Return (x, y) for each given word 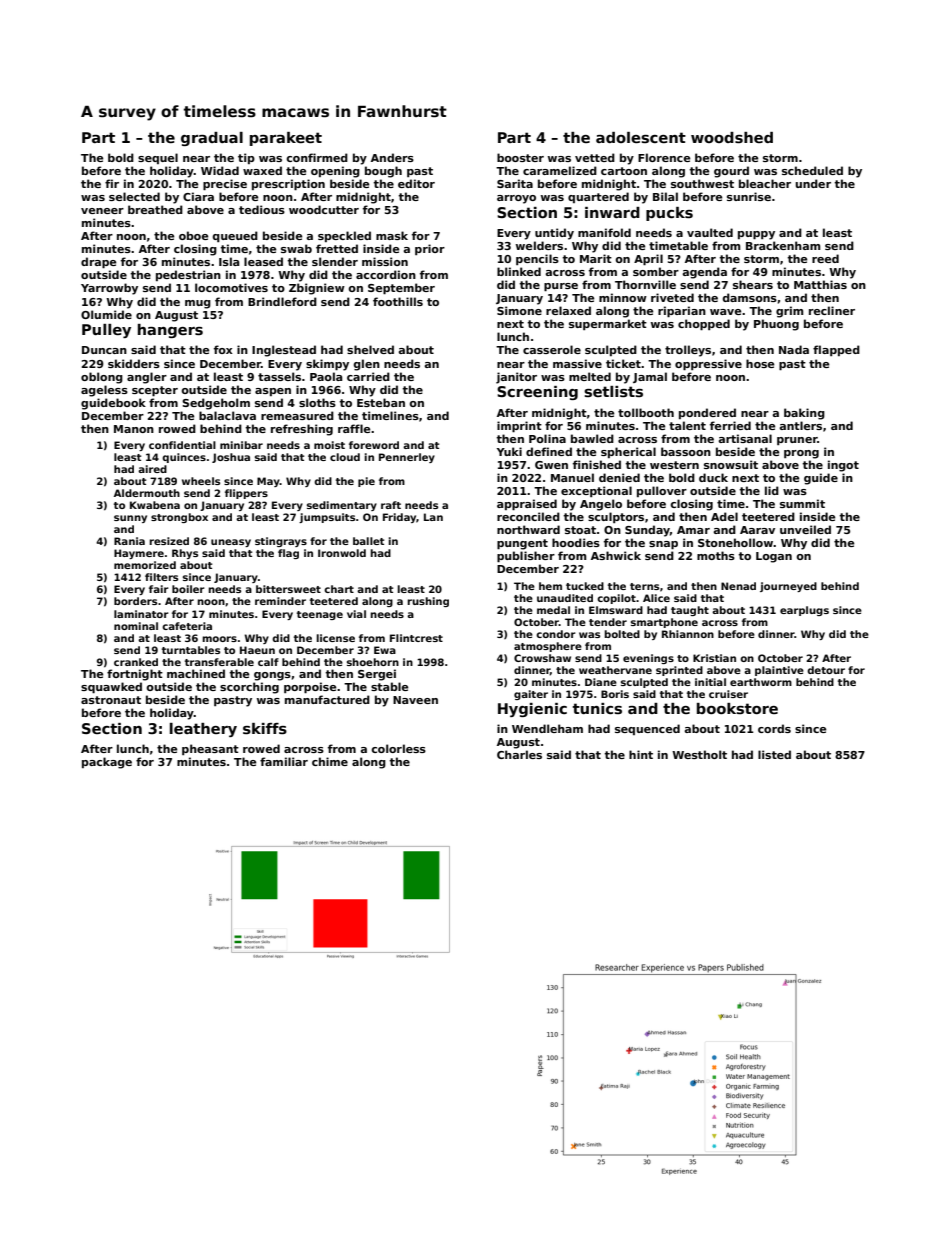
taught (690, 611)
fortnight (135, 675)
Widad (220, 170)
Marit (596, 258)
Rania (129, 541)
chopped (704, 324)
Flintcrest (416, 638)
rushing (428, 602)
